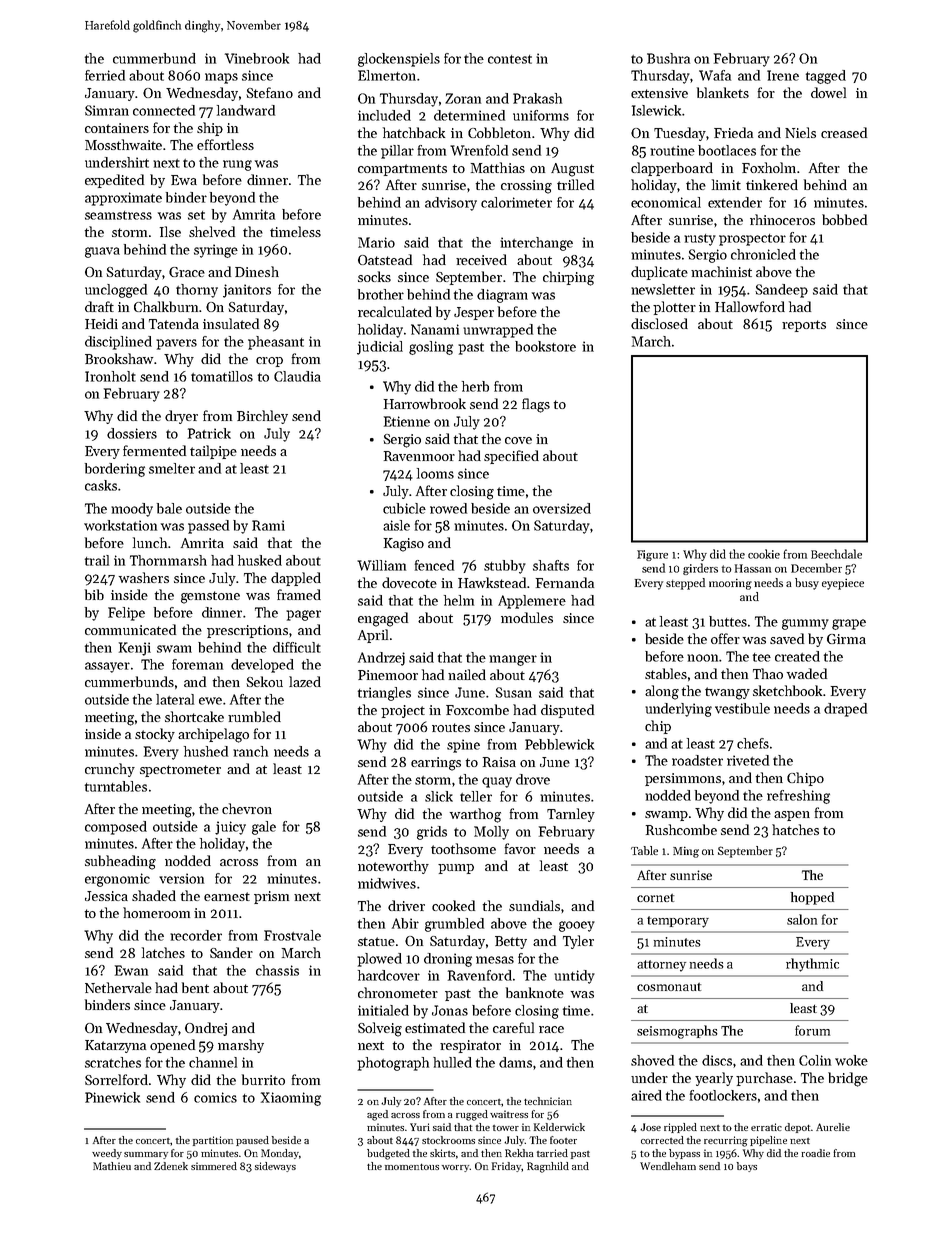 The width and height of the screenshot is (952, 1233). Describe the element at coordinates (399, 60) in the screenshot. I see `glockenspiels` at that location.
